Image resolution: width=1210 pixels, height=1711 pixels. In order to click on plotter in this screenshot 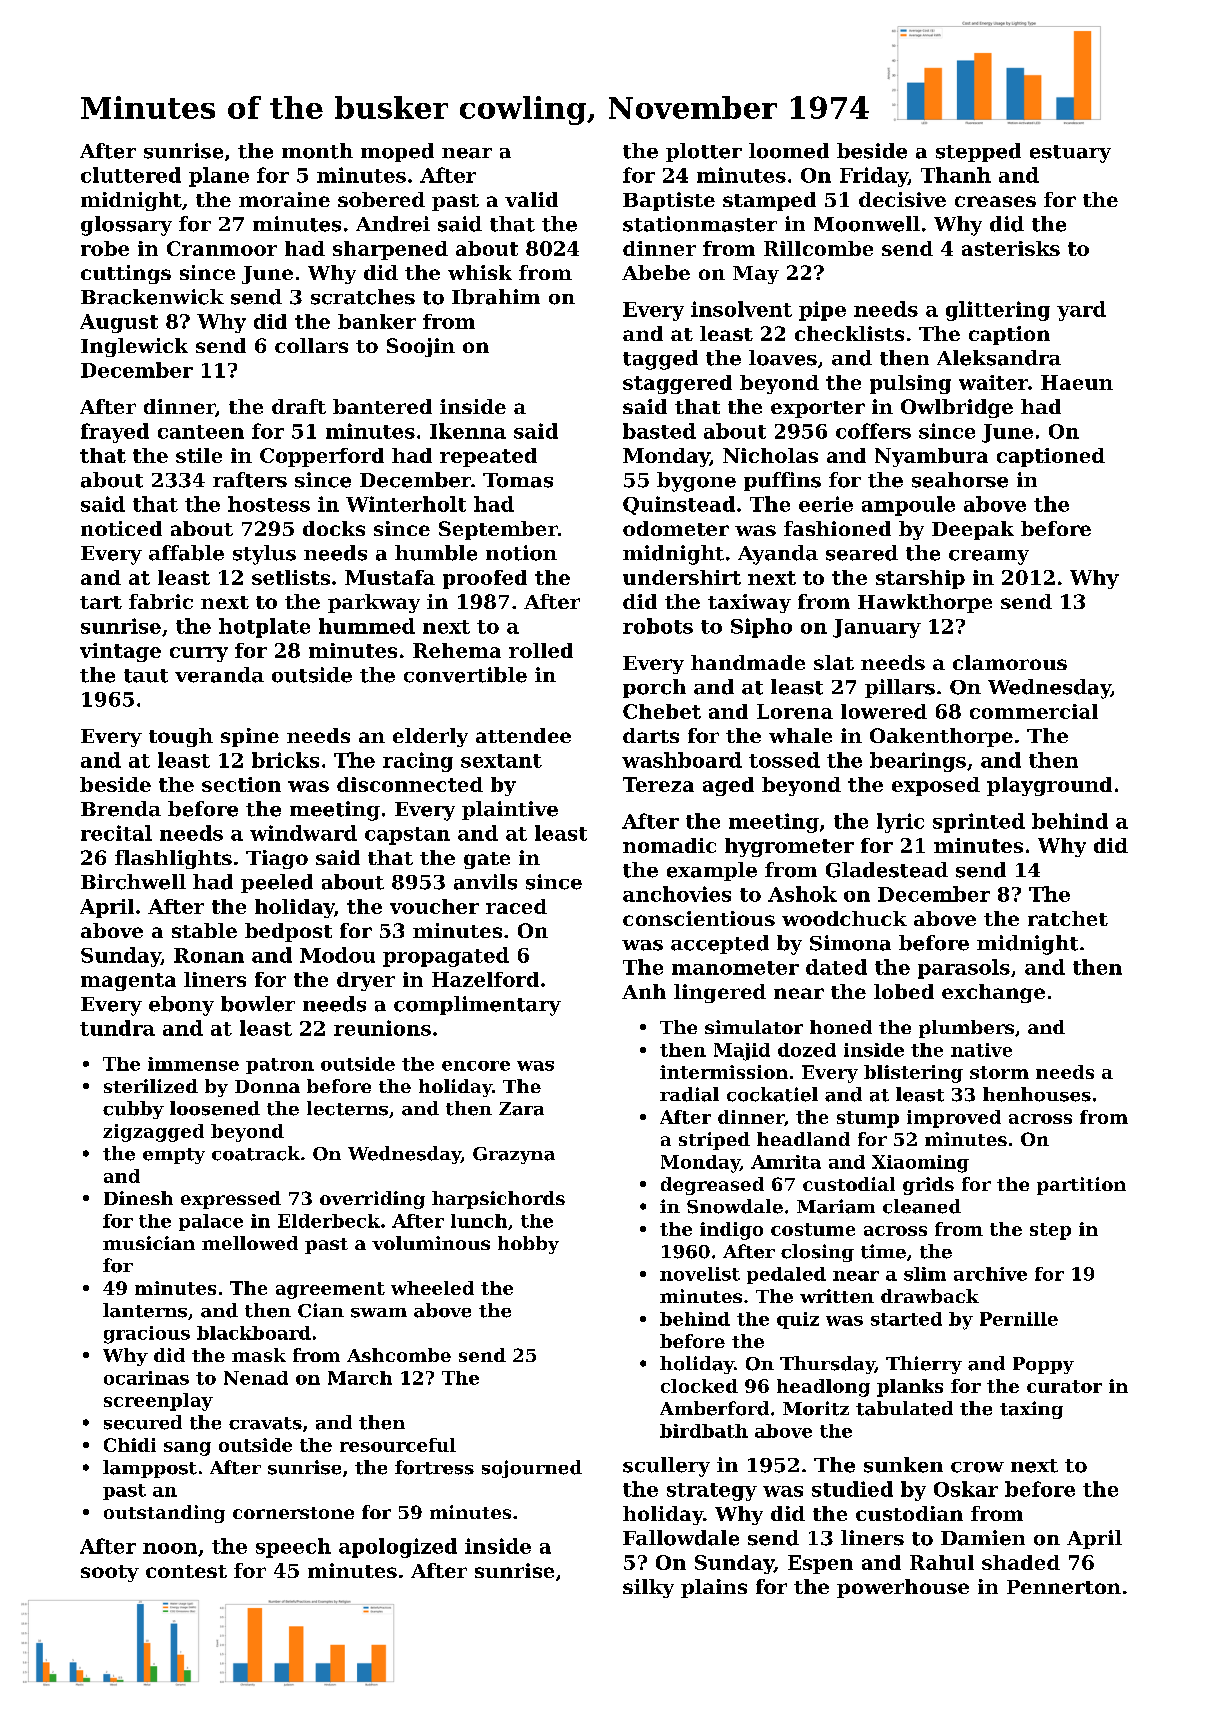, I will do `click(704, 152)`.
